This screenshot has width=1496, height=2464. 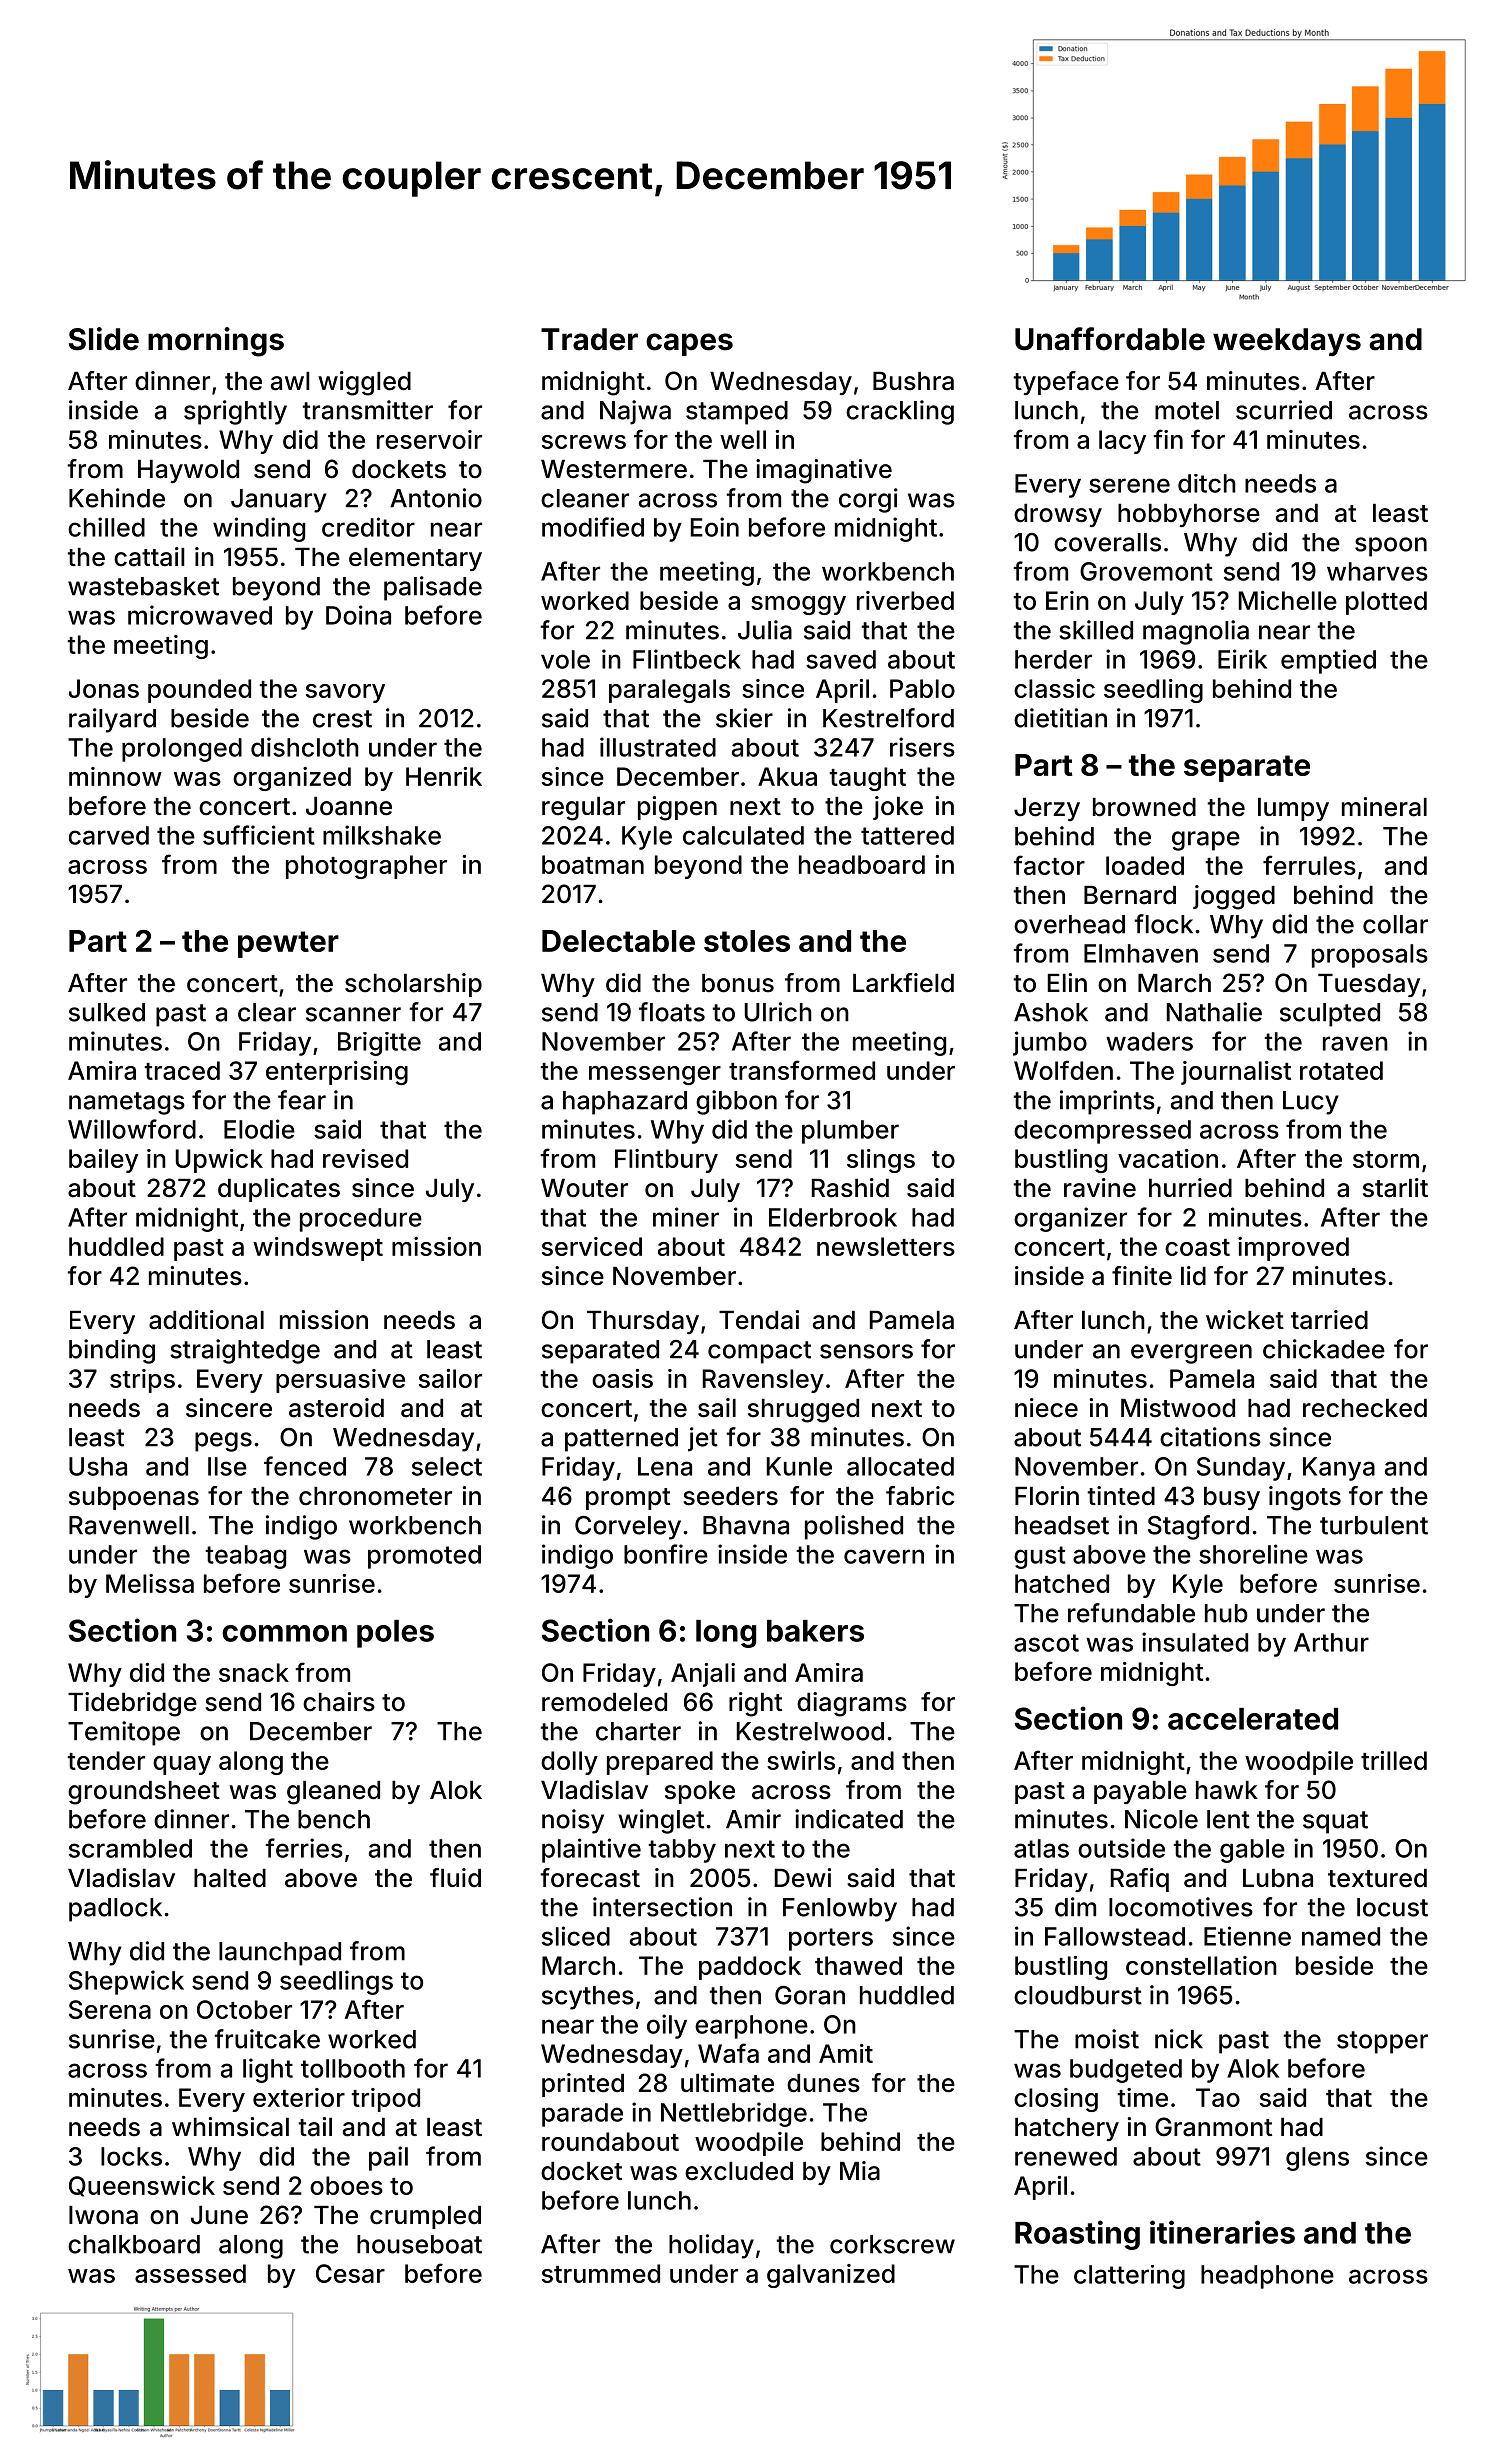 I want to click on Slide, so click(x=104, y=339).
